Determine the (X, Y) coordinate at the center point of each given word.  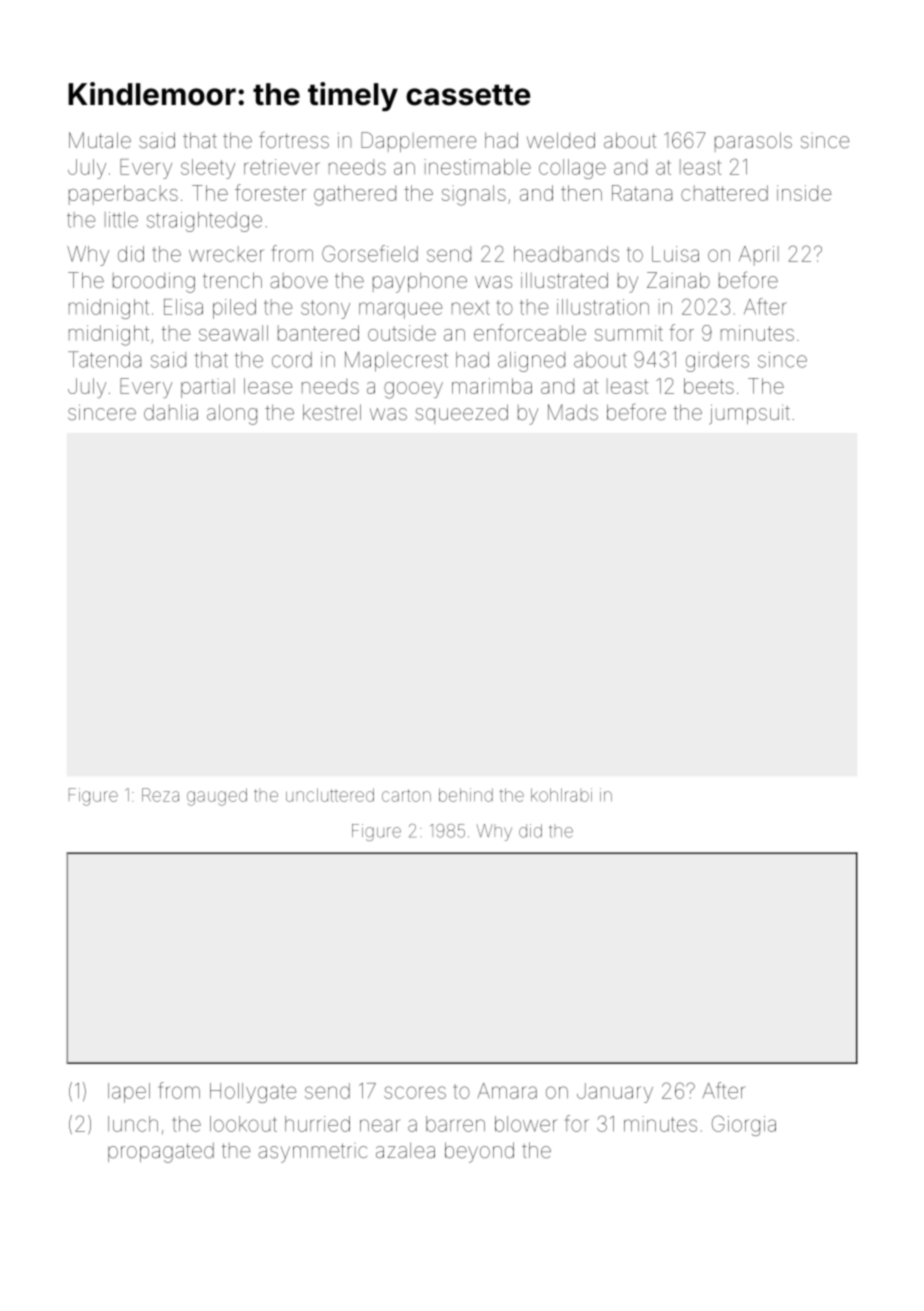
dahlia (171, 412)
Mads (573, 412)
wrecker (226, 254)
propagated (161, 1152)
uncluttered (330, 795)
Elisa (183, 307)
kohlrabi (561, 795)
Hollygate (253, 1093)
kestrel (332, 412)
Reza (160, 795)
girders (717, 362)
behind (466, 795)
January (615, 1093)
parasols (753, 142)
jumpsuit (749, 414)
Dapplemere (418, 142)
